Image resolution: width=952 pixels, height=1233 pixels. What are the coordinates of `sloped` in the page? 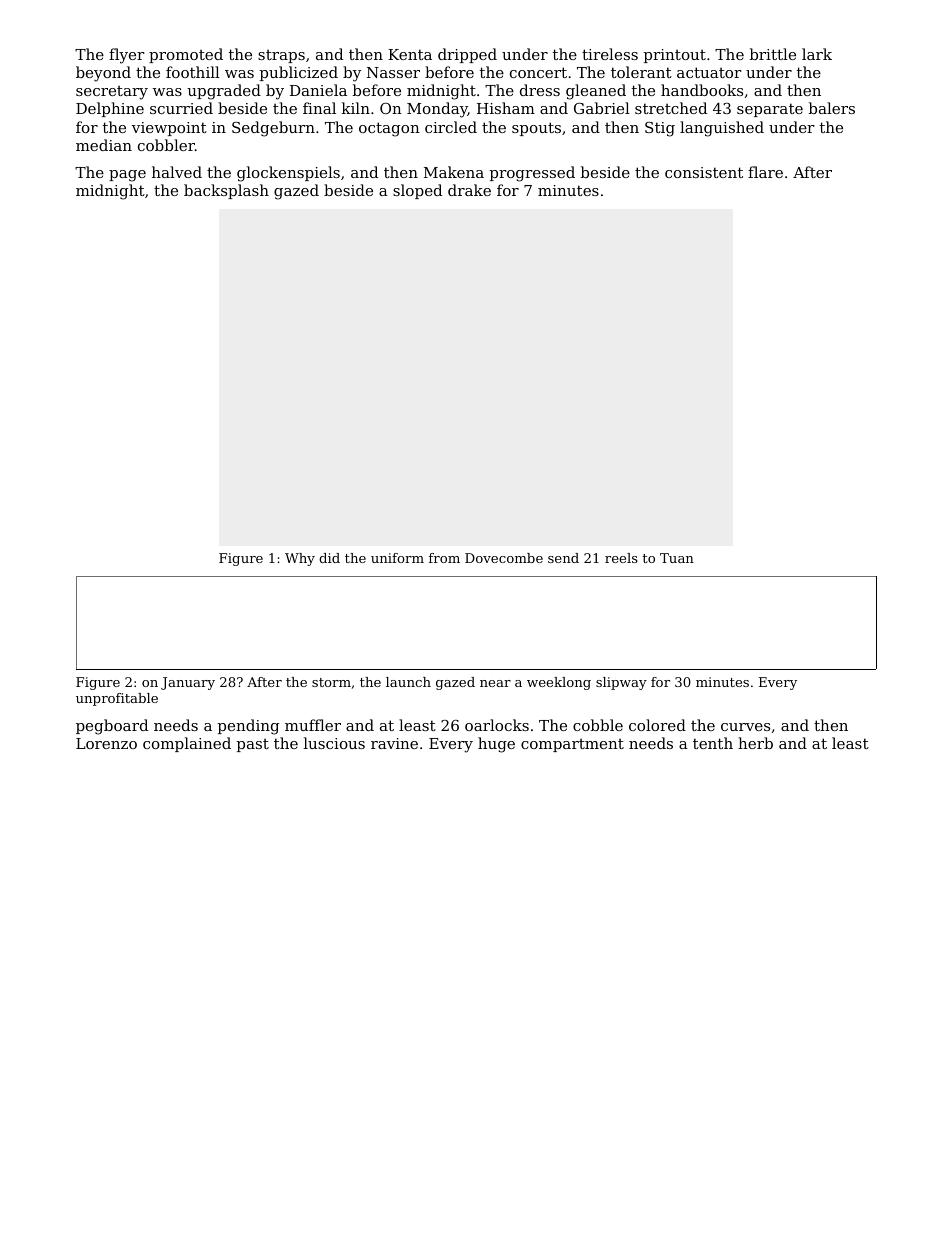 It's located at (417, 191).
